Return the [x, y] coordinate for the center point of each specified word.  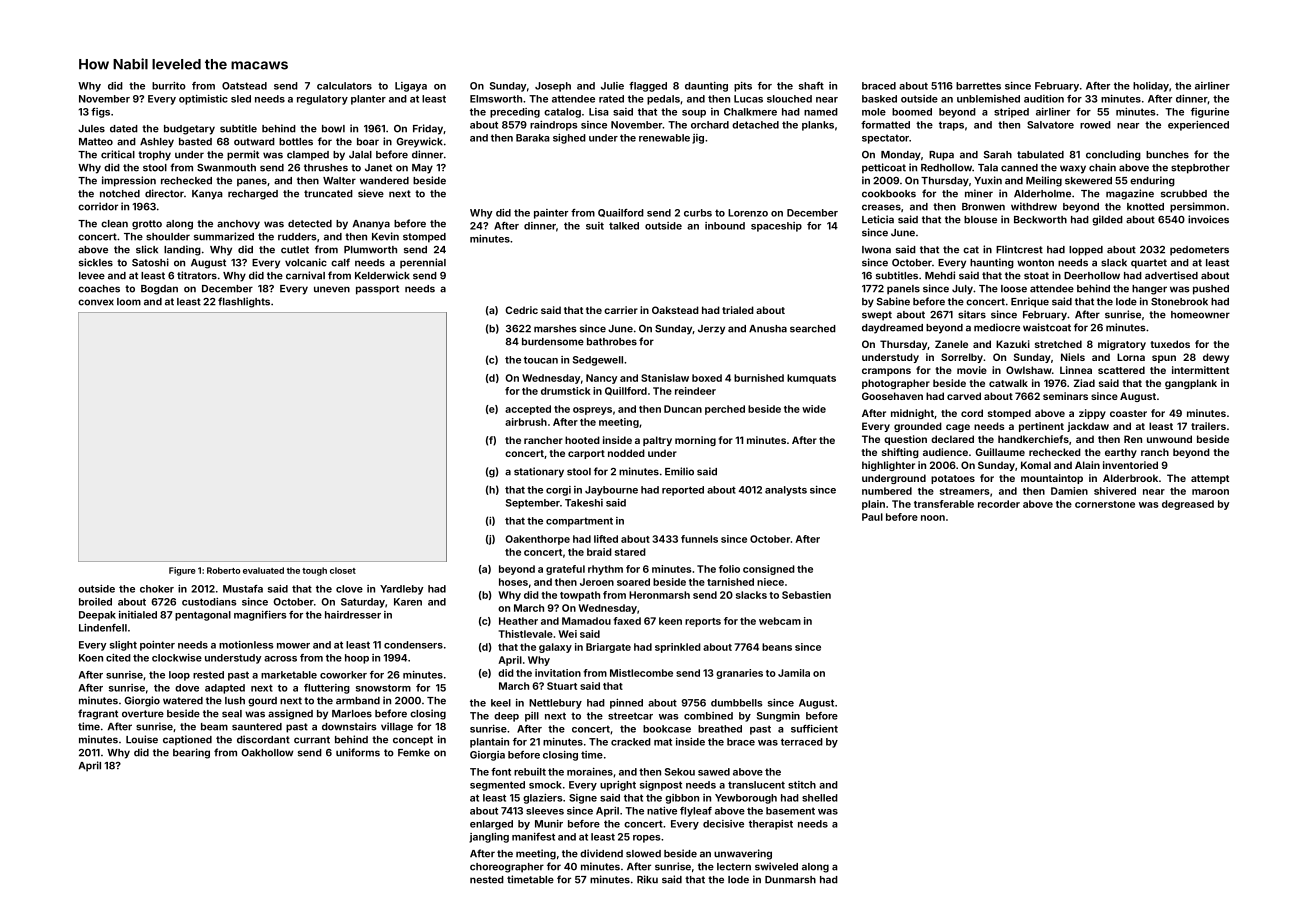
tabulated [1040, 155]
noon [933, 518]
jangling [489, 838]
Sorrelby [962, 358]
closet [343, 570]
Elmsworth [496, 99]
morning [695, 441]
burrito [169, 86]
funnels [699, 539]
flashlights [244, 302]
